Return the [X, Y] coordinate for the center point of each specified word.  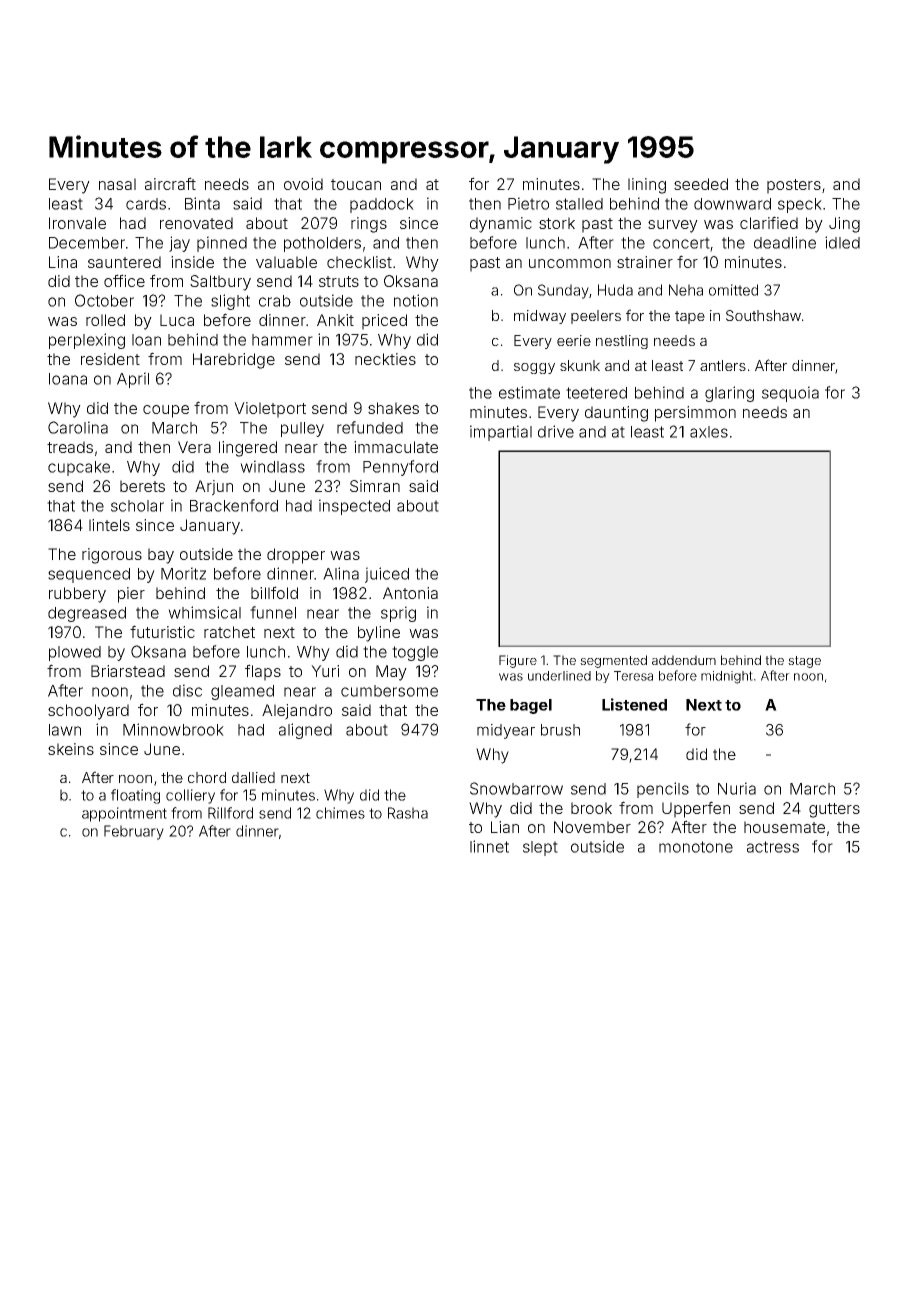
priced [384, 322]
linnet [489, 846]
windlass [272, 466]
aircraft [170, 183]
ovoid [303, 184]
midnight [727, 677]
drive [556, 431]
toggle [415, 653]
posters [794, 186]
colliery [190, 796]
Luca [177, 320]
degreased [87, 614]
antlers [723, 365]
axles [709, 432]
